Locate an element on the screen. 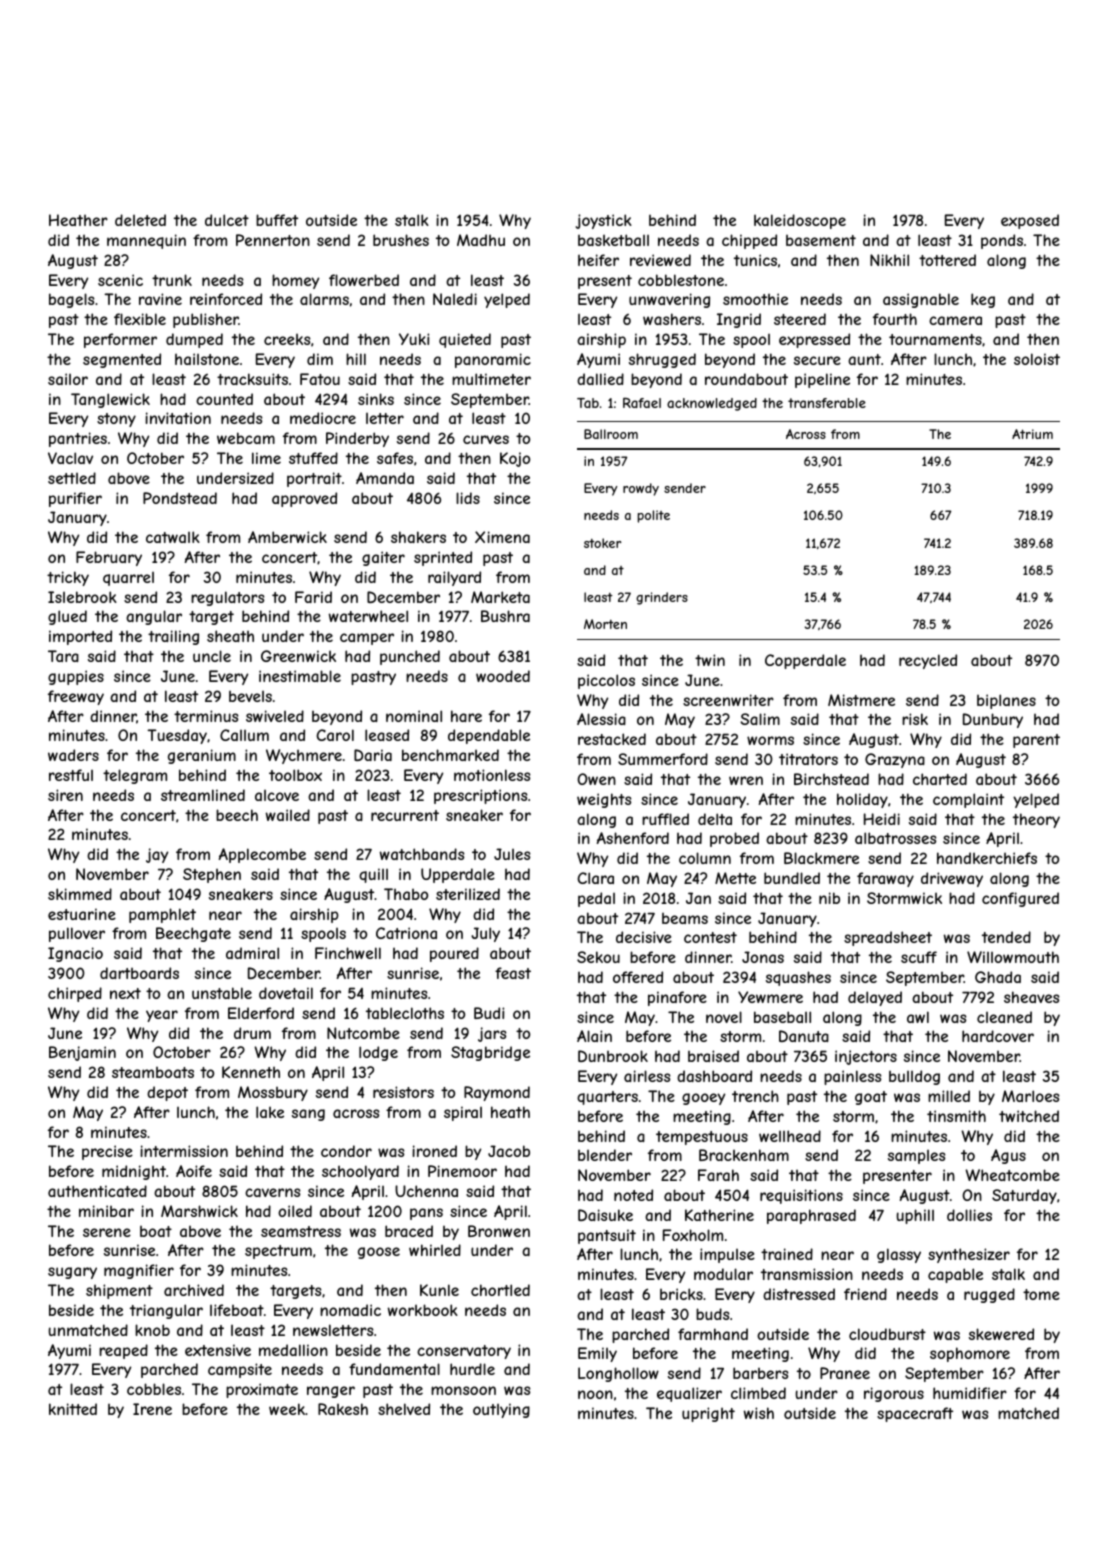 The width and height of the screenshot is (1108, 1568). Atrium is located at coordinates (1032, 434).
